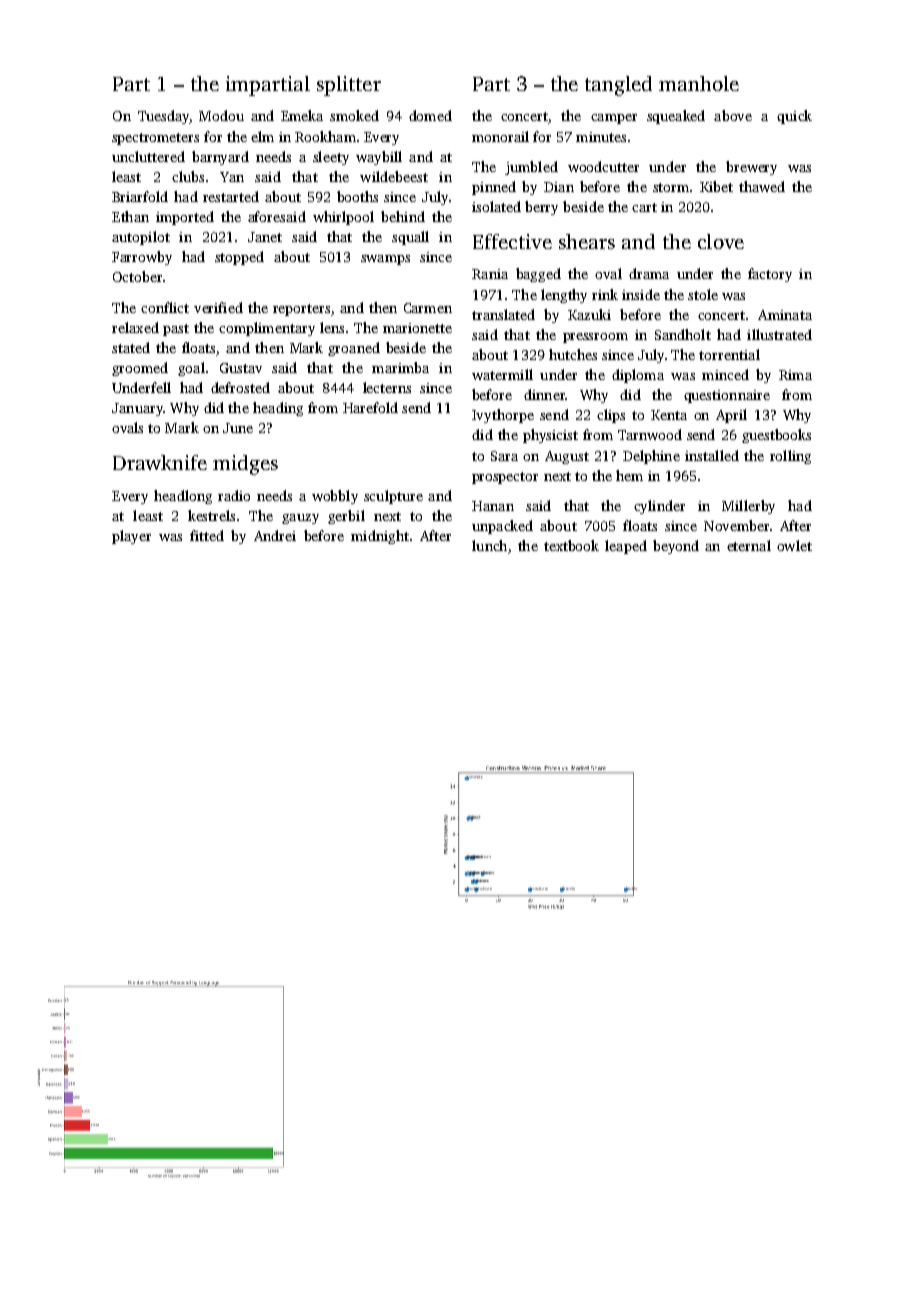 The image size is (924, 1308). I want to click on factory, so click(770, 275).
